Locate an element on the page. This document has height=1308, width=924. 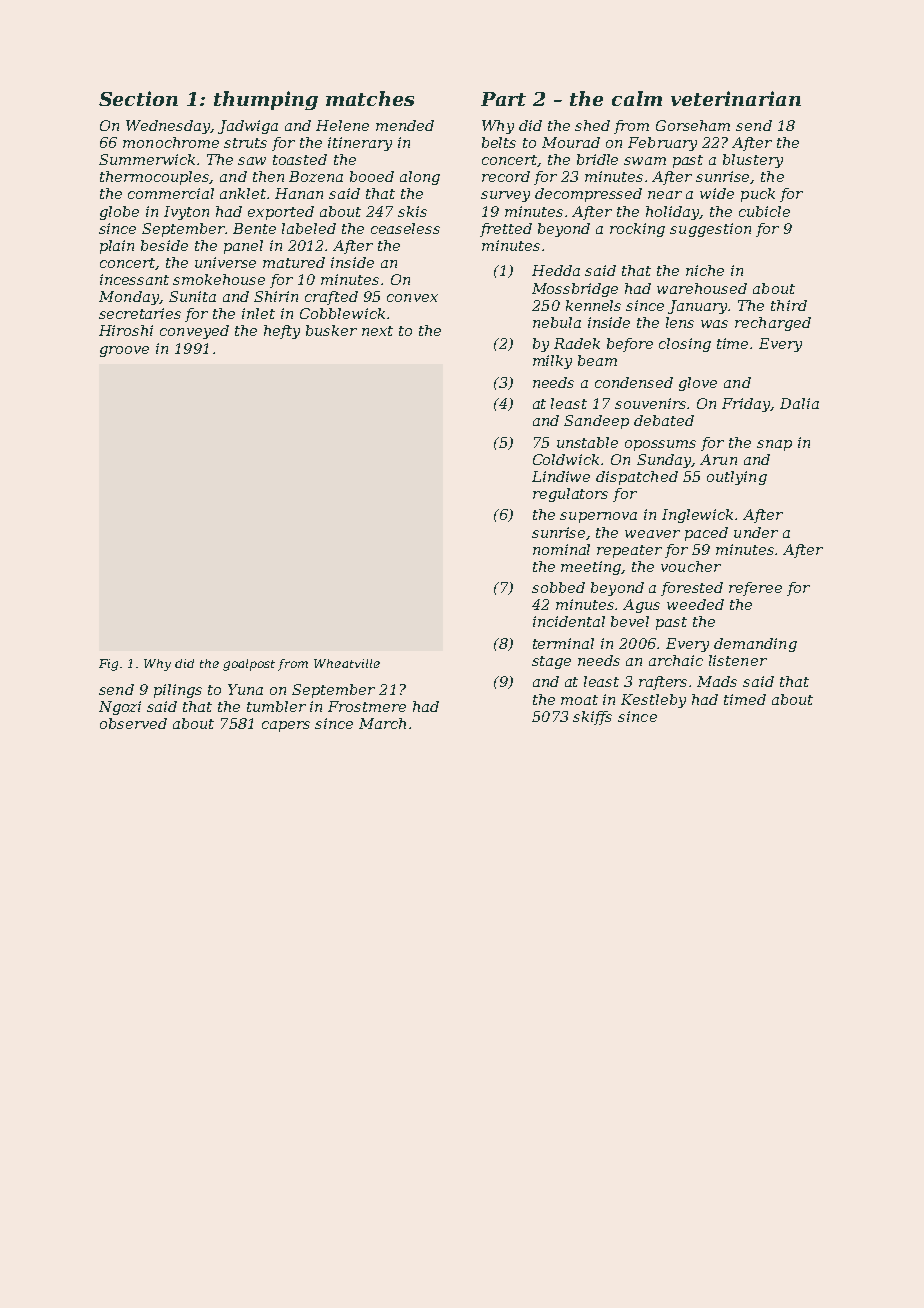
Sunday is located at coordinates (664, 461).
